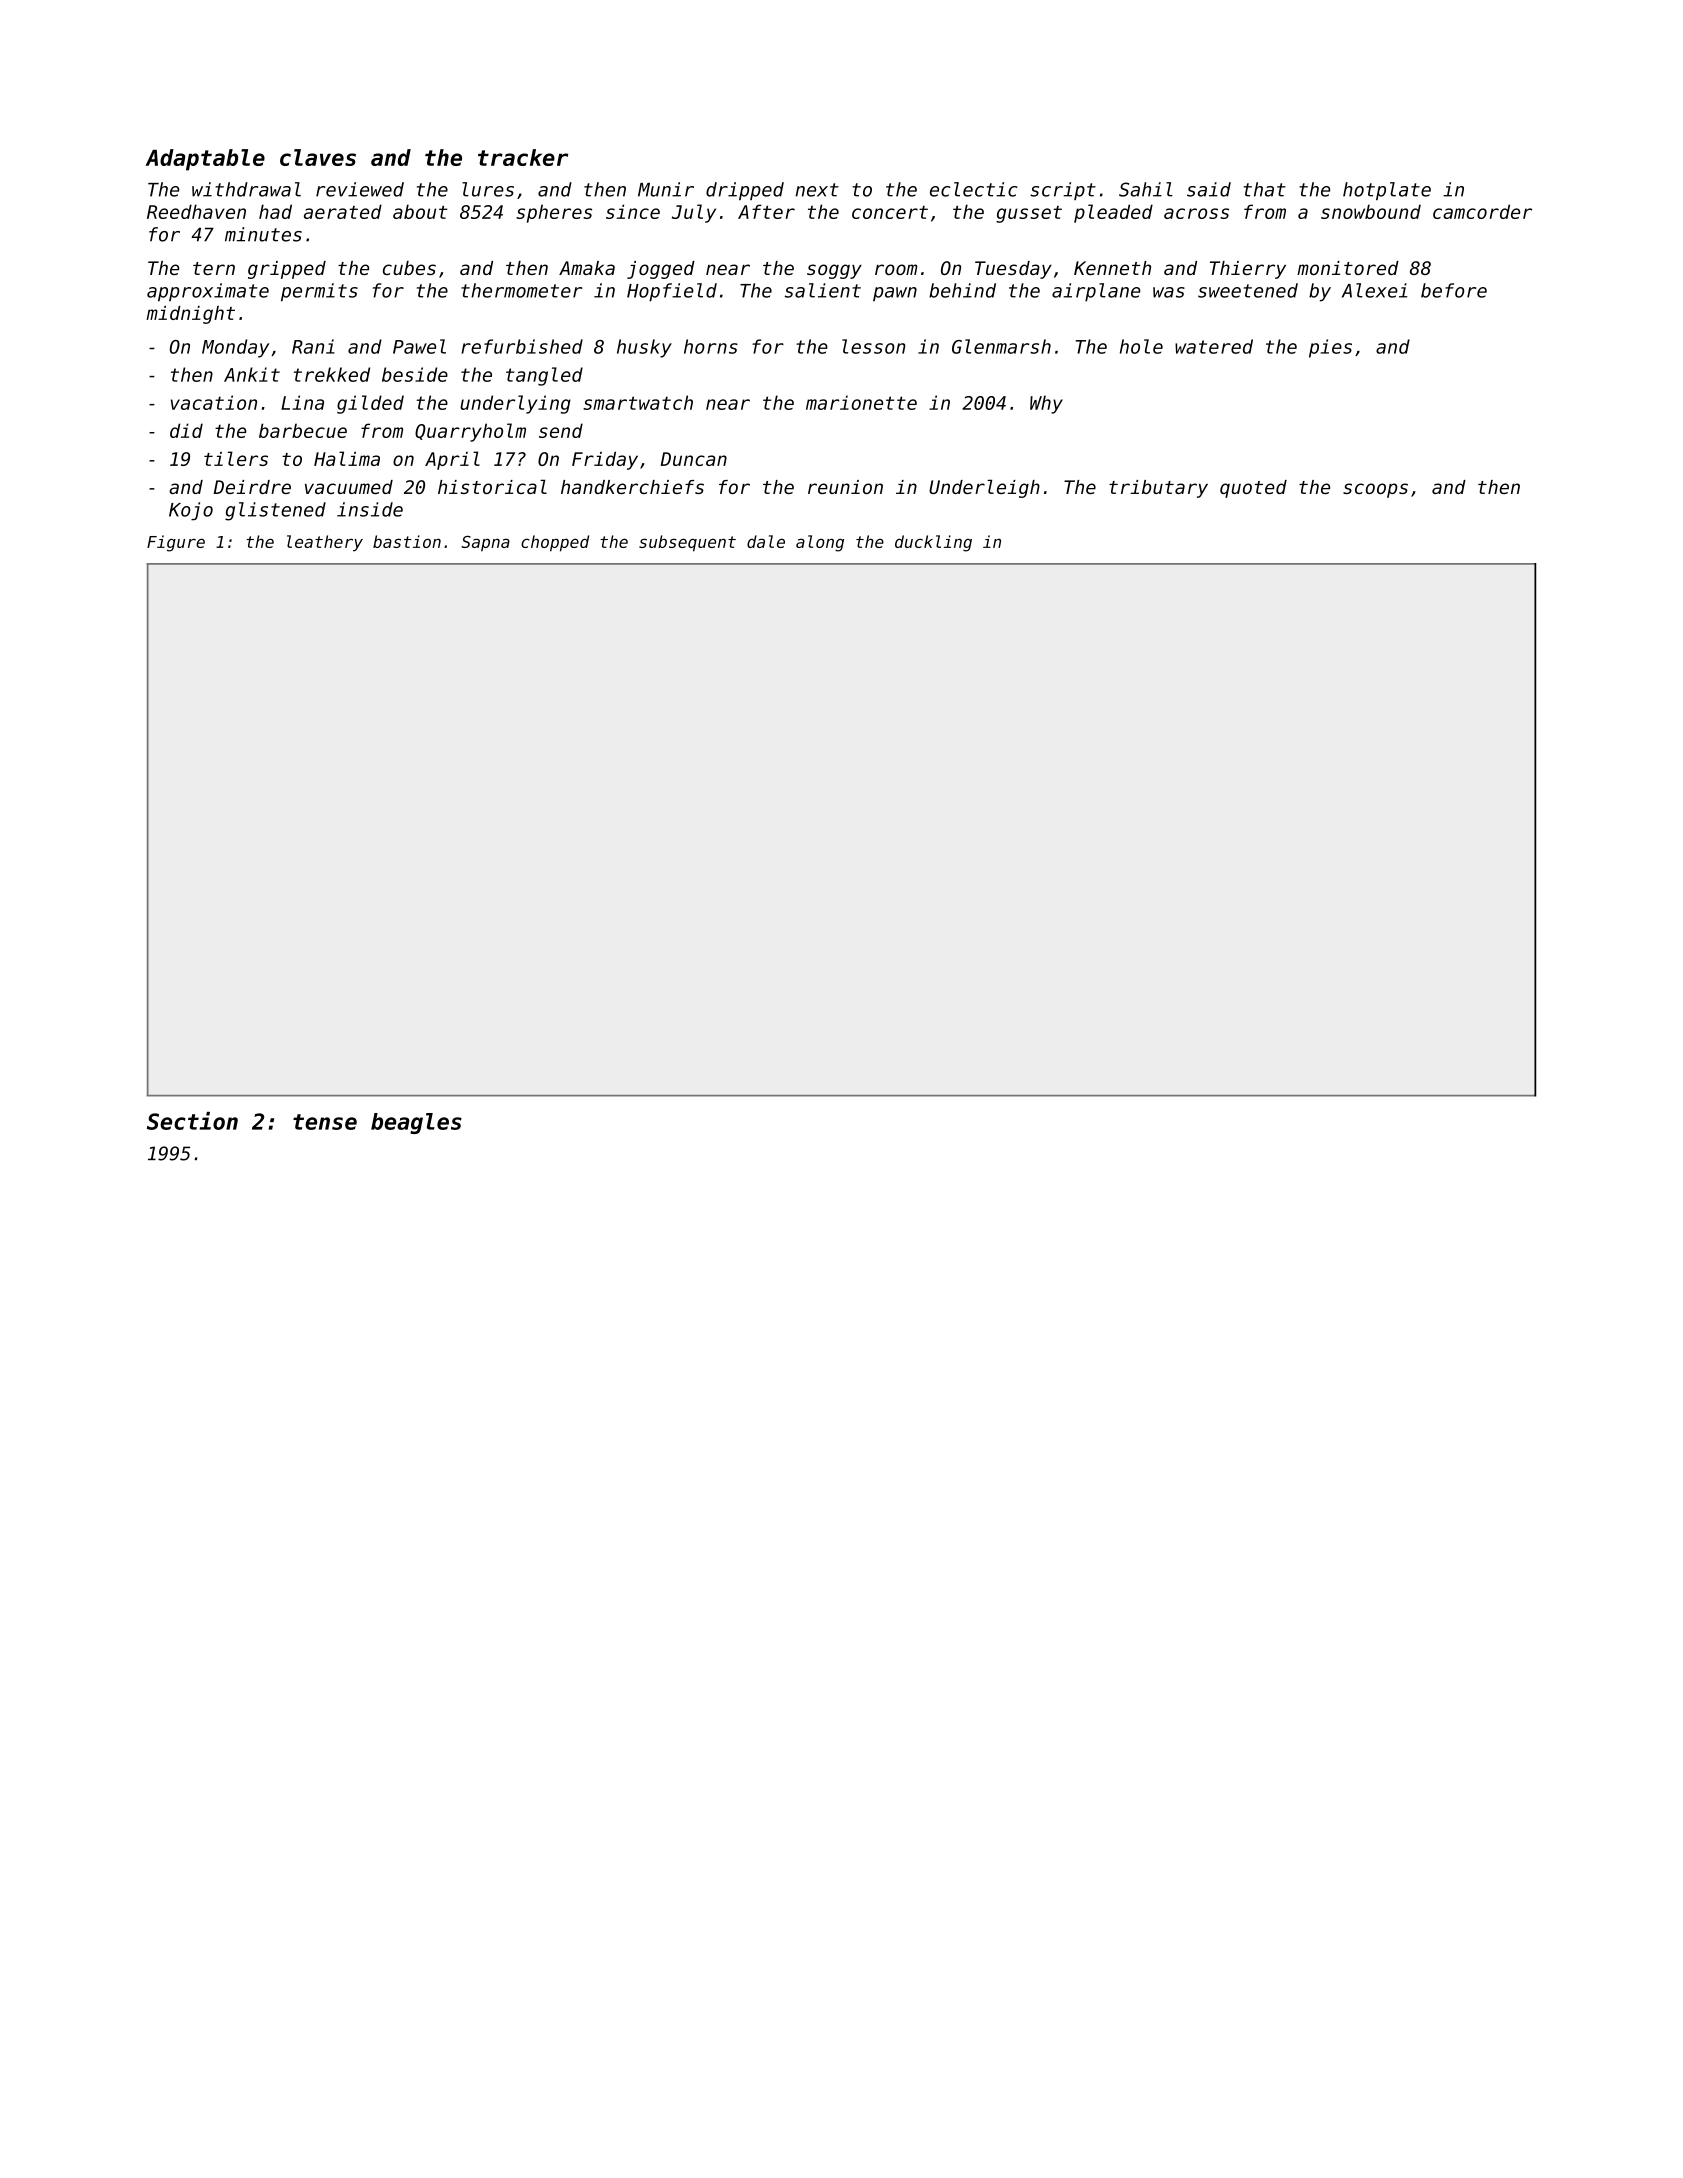 The height and width of the screenshot is (2178, 1683). I want to click on beagles, so click(416, 1123).
